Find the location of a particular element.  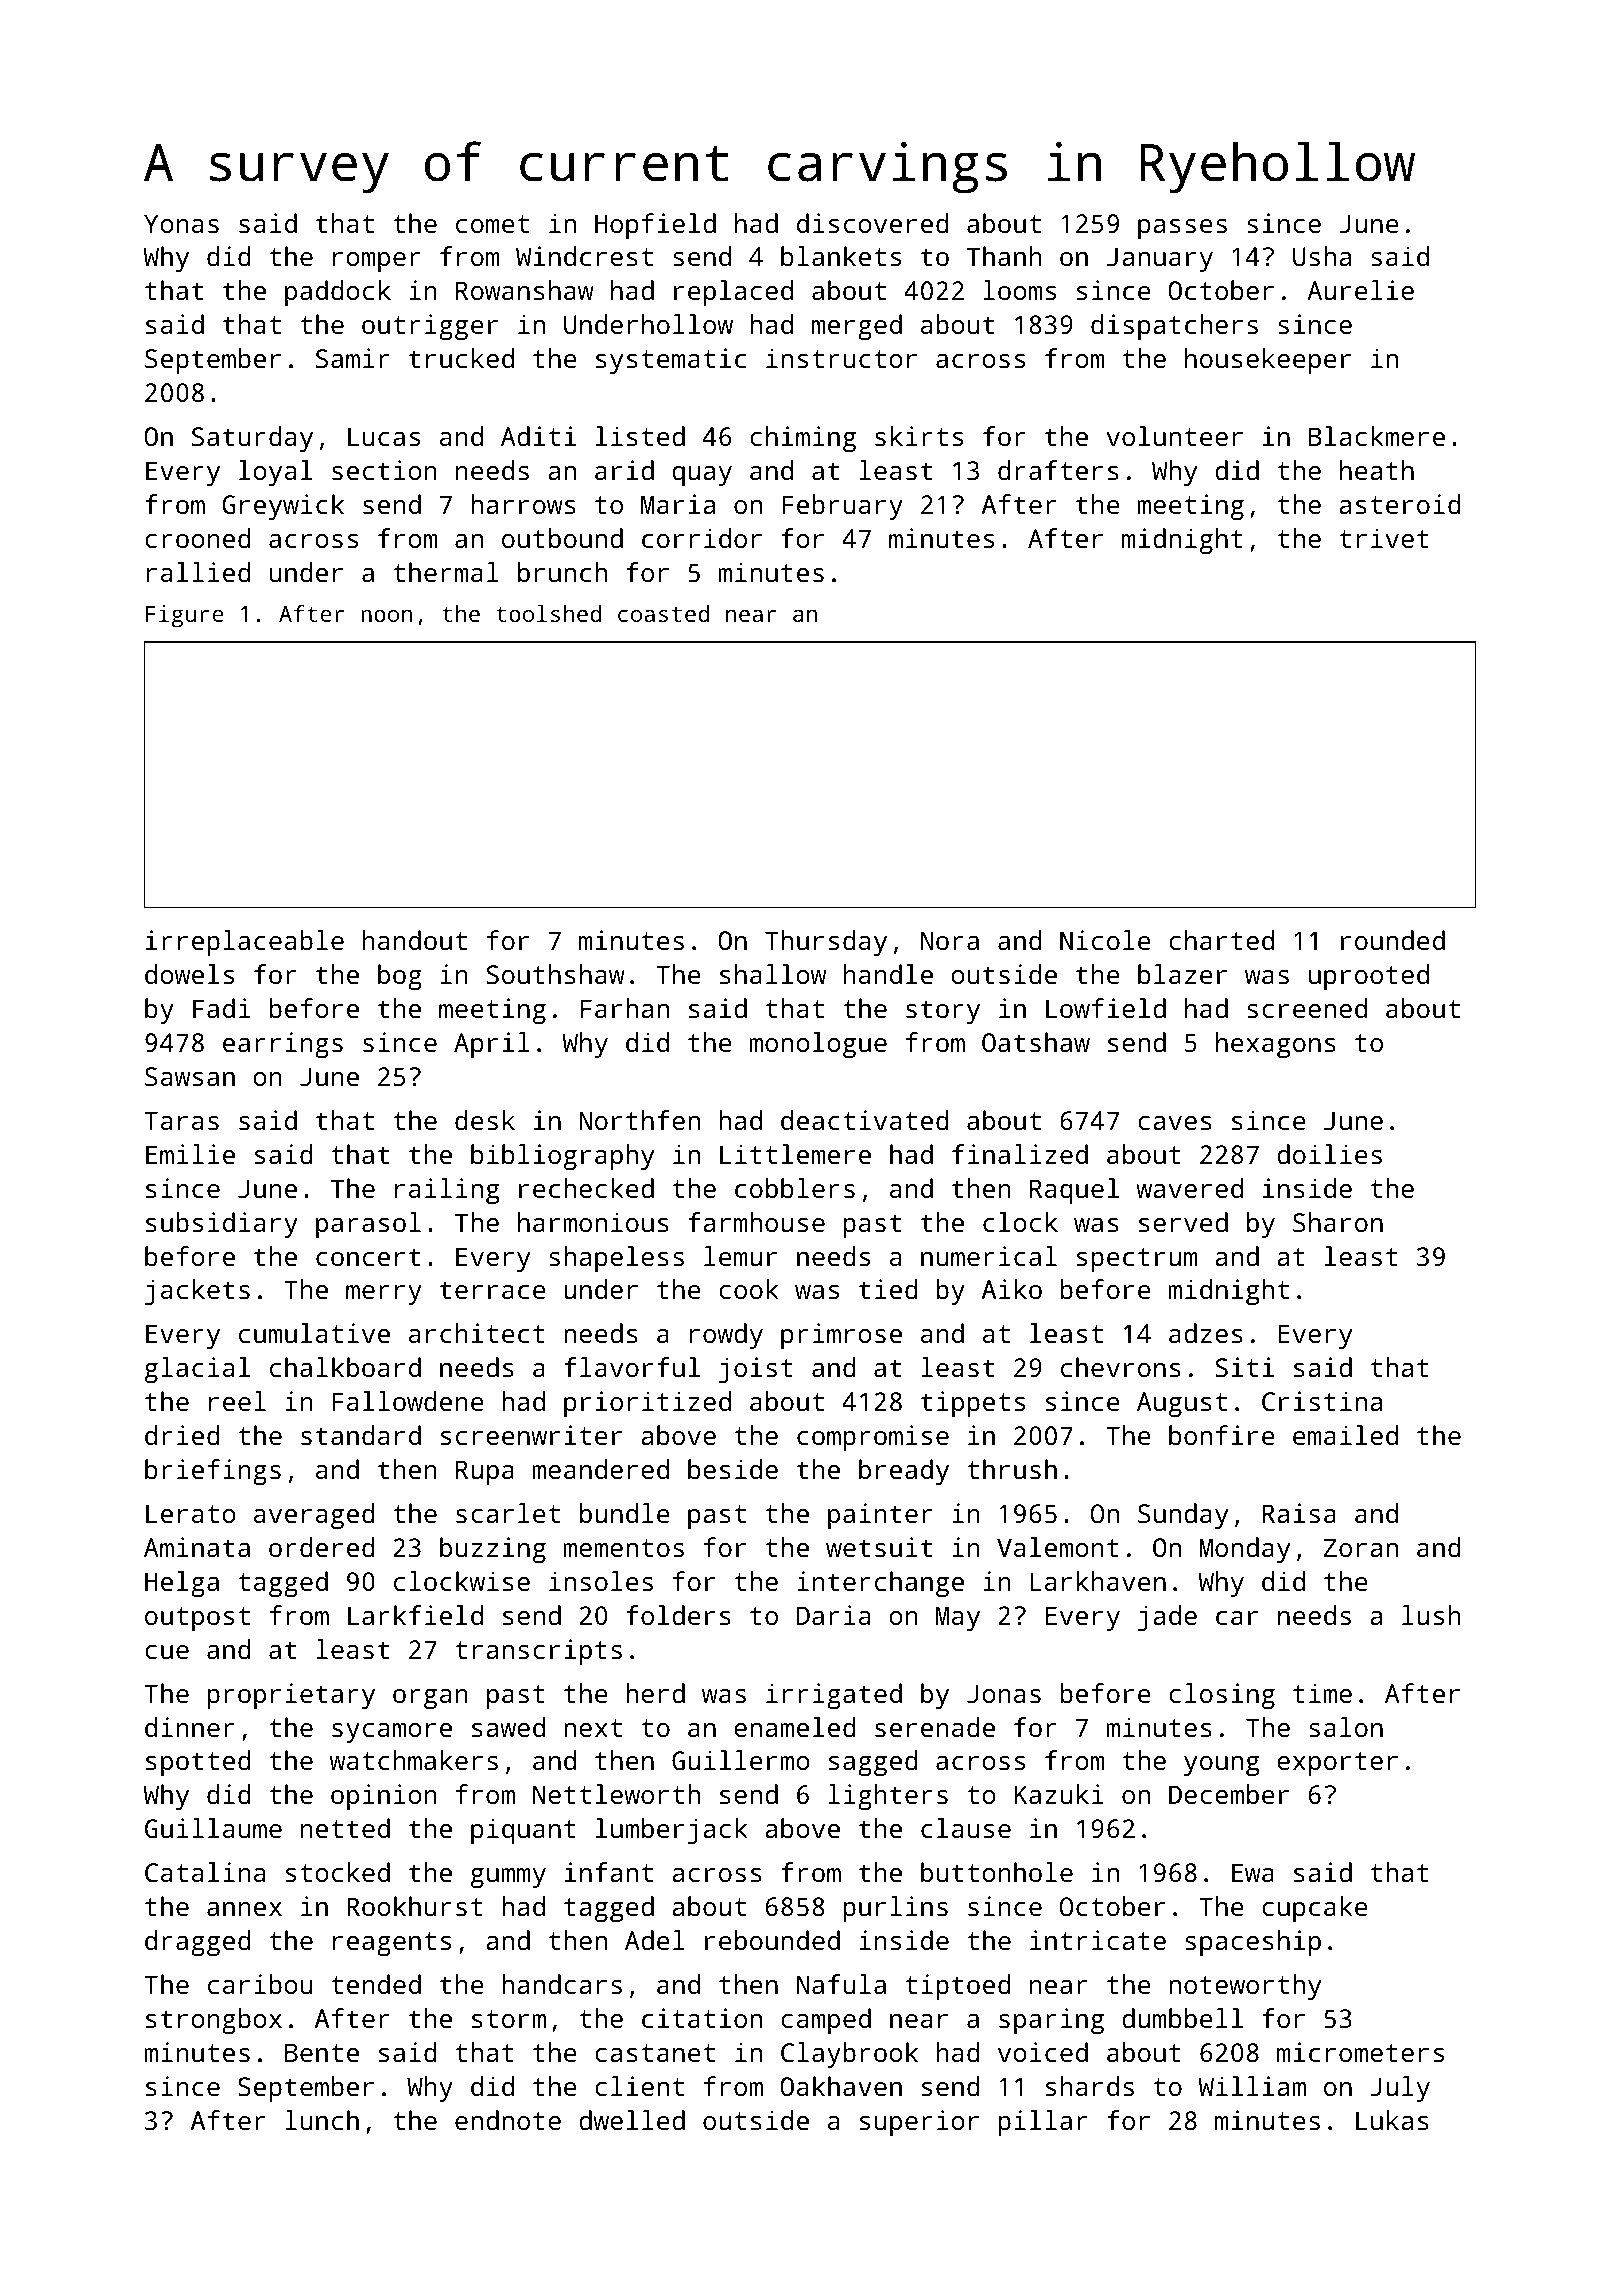

jackets is located at coordinates (197, 1292).
